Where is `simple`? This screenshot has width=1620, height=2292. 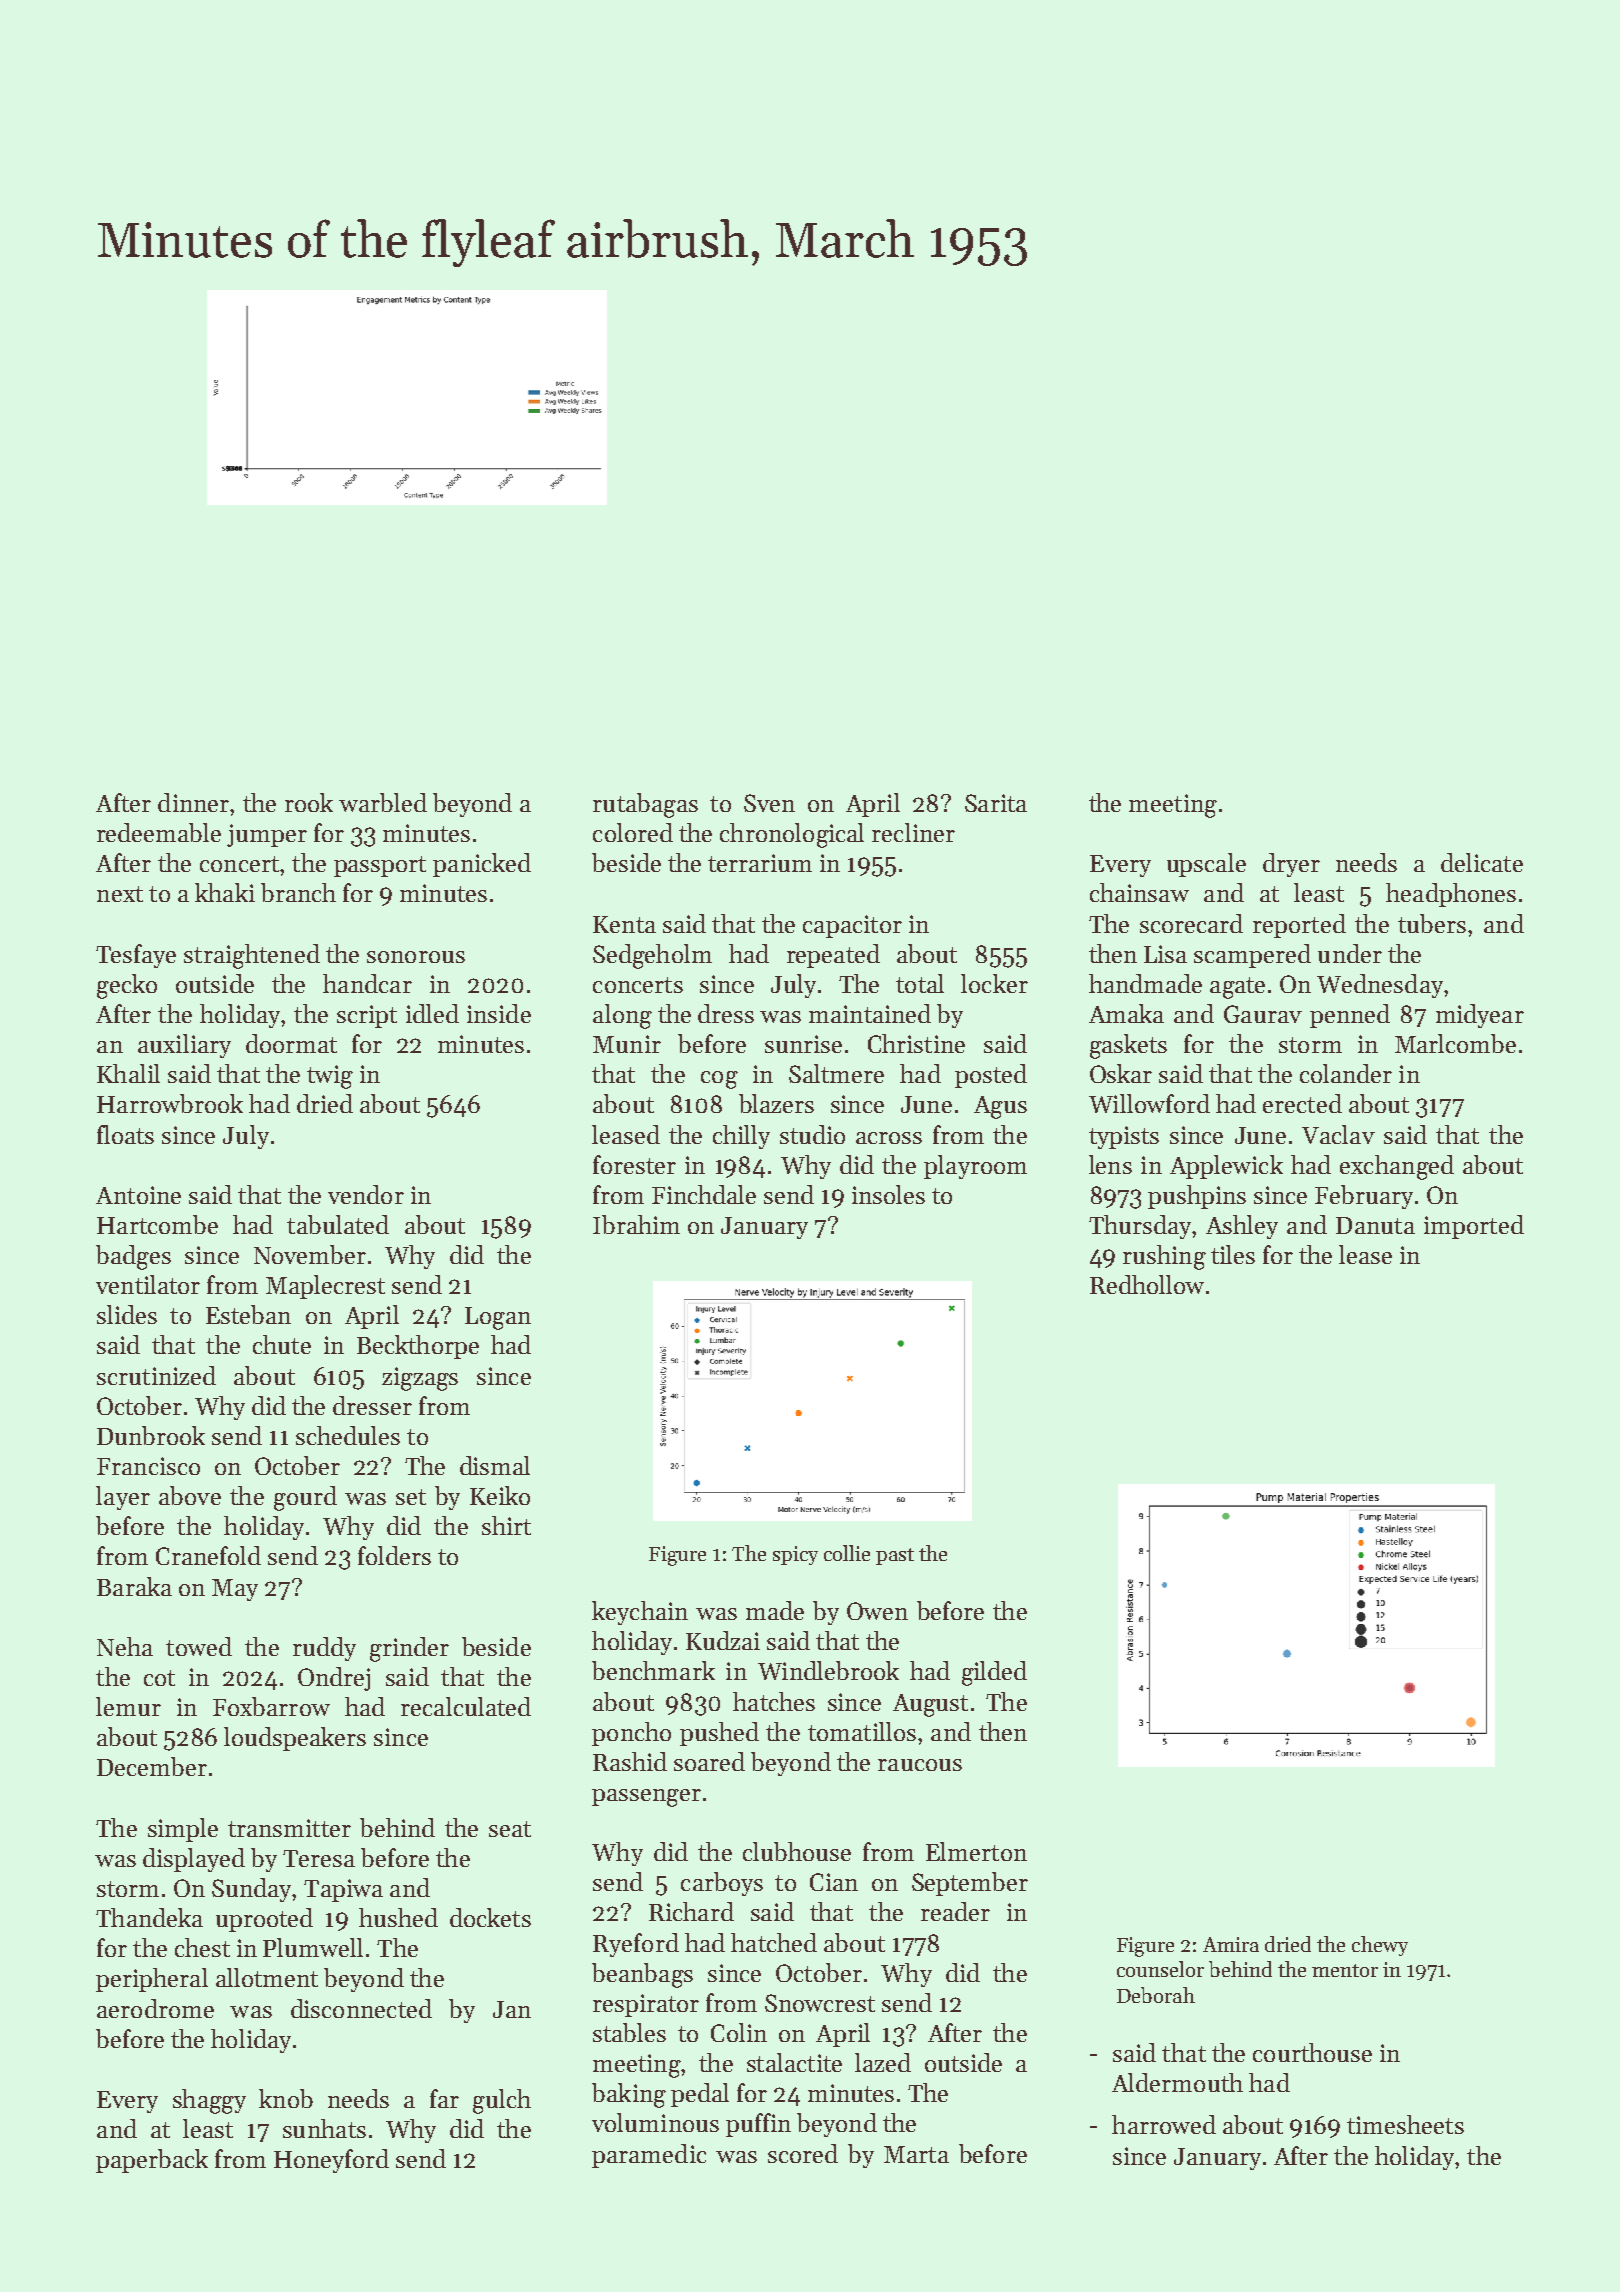 simple is located at coordinates (183, 1830).
